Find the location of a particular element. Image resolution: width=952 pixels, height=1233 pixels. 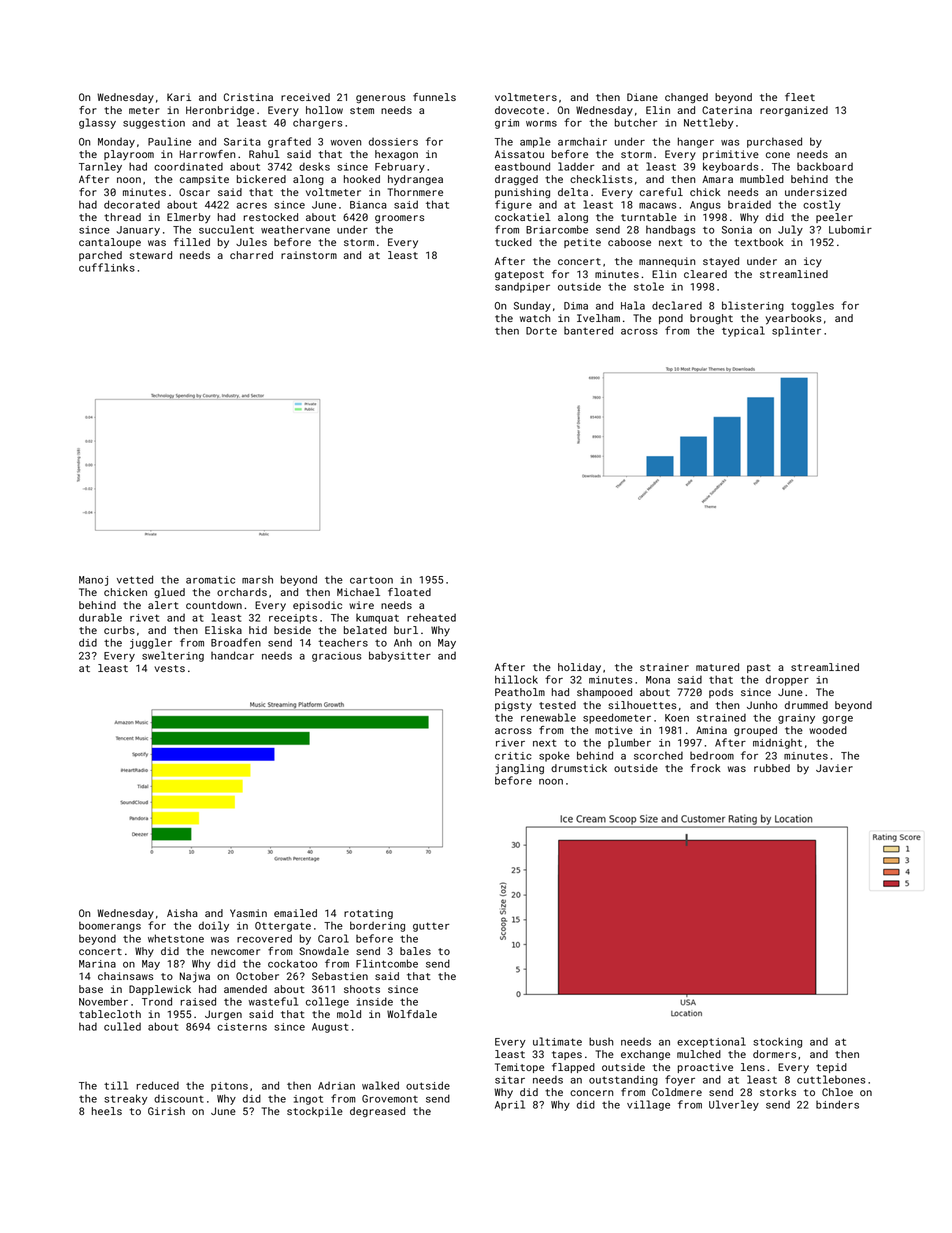

Javier is located at coordinates (834, 768).
